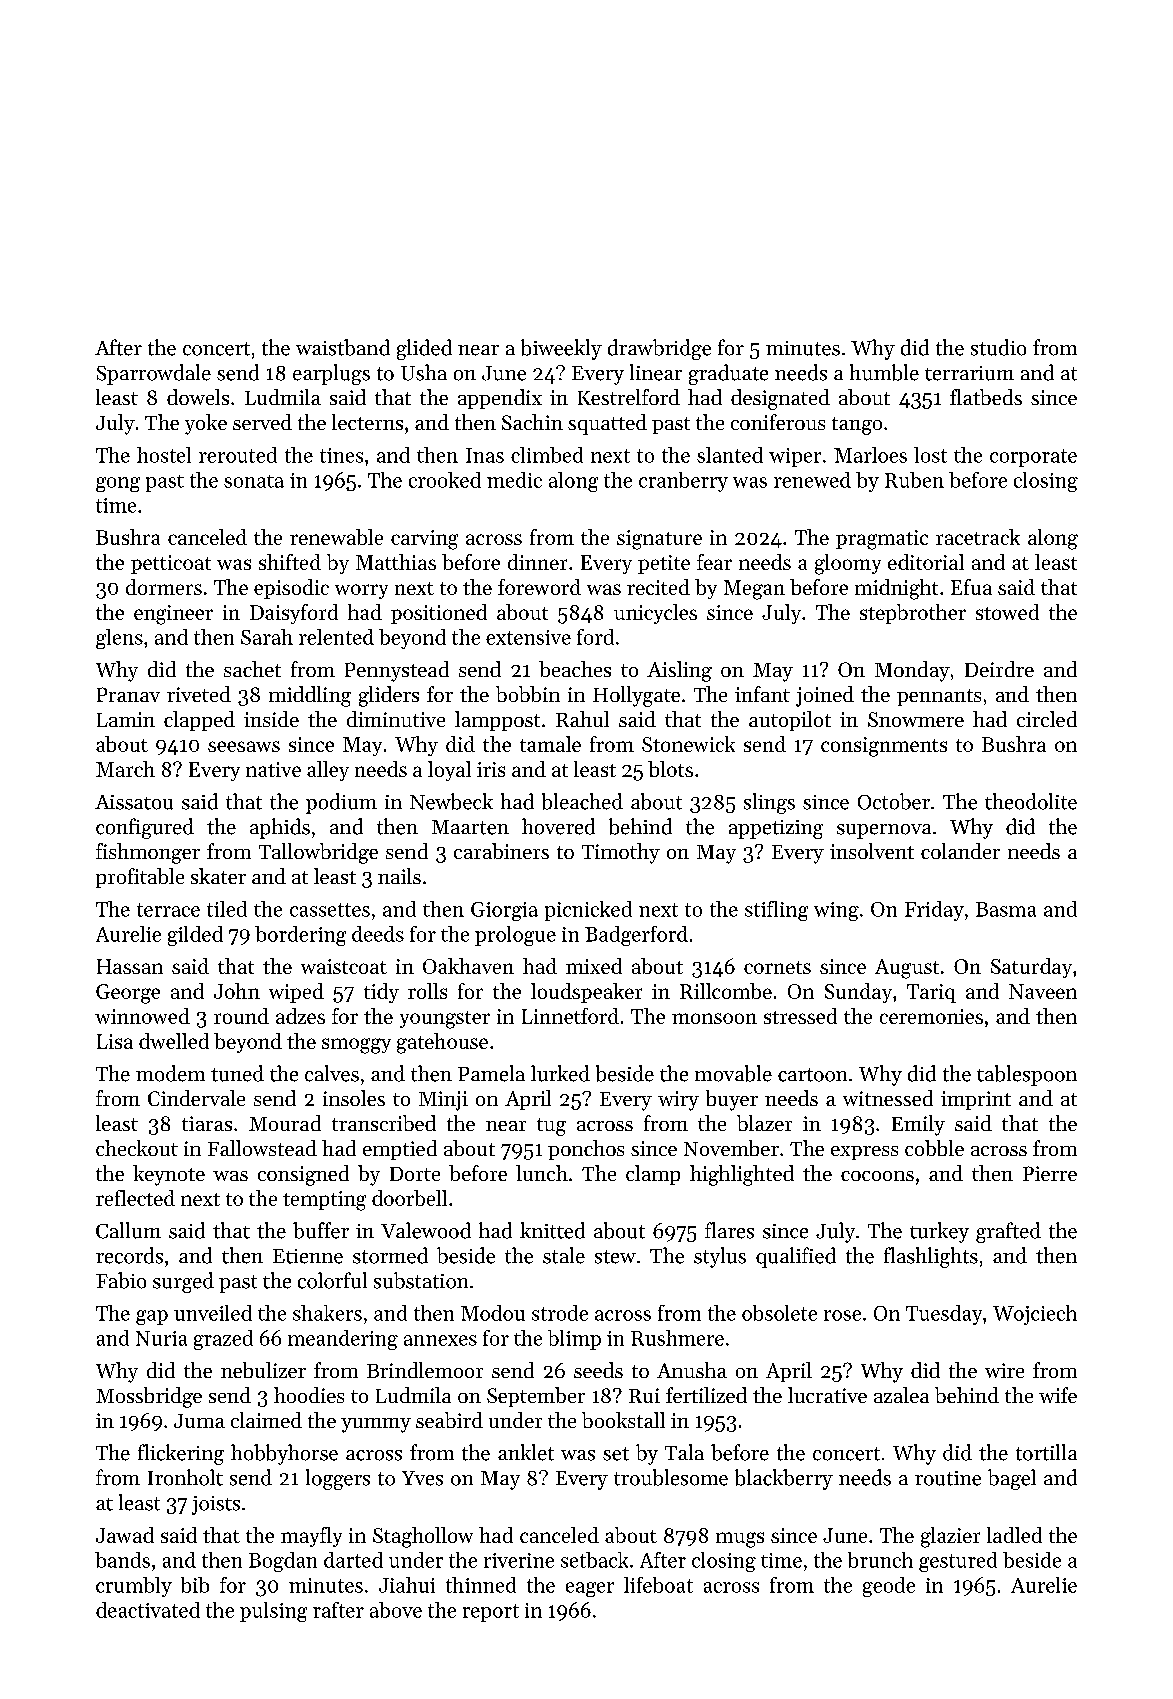  What do you see at coordinates (1027, 1075) in the screenshot?
I see `tablespoon` at bounding box center [1027, 1075].
